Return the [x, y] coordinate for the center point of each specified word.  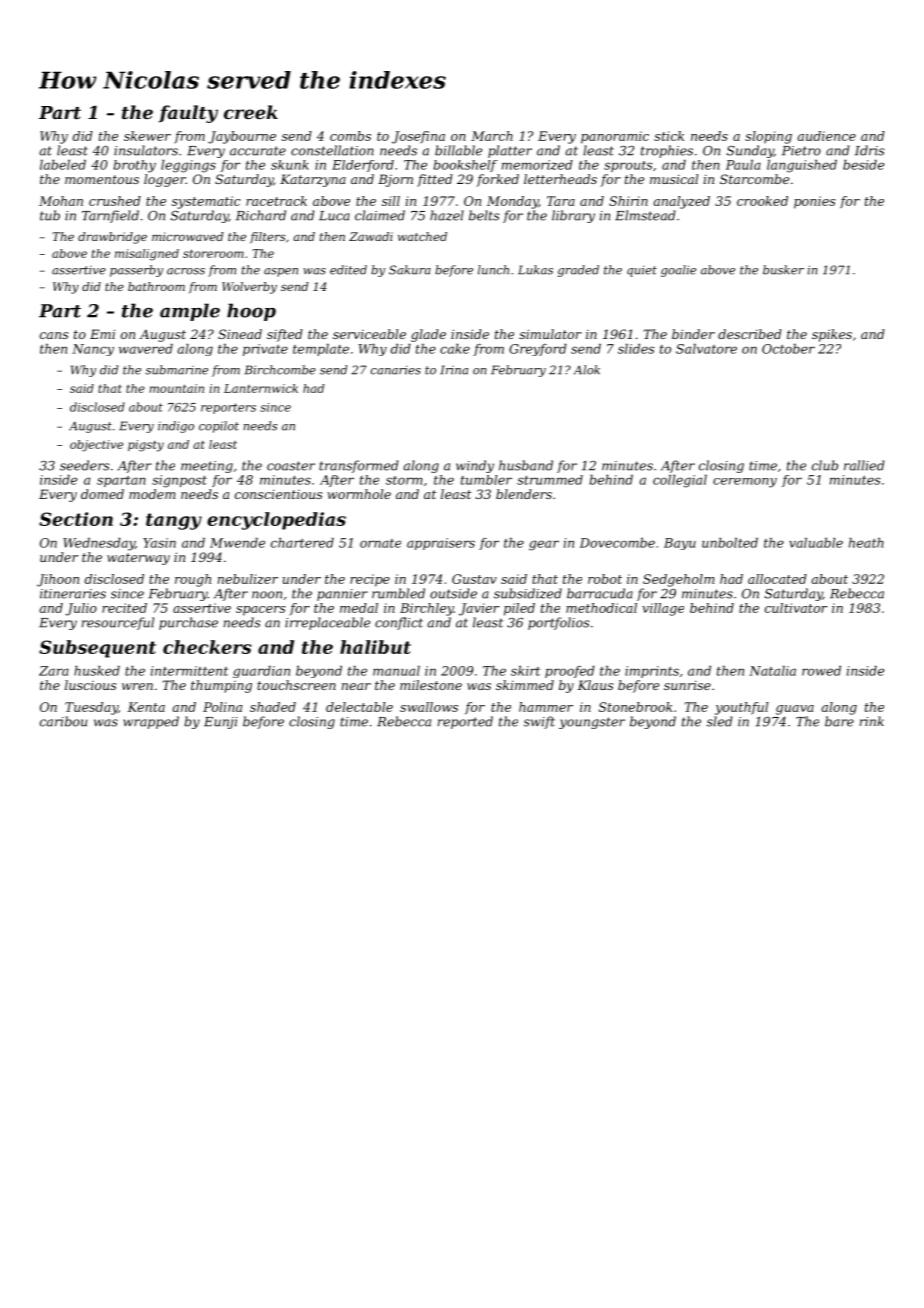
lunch [493, 270]
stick [669, 136]
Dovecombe [617, 543]
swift [539, 722]
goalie [678, 271]
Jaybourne [242, 137]
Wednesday [99, 544]
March [492, 136]
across [186, 271]
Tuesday [91, 708]
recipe [370, 580]
